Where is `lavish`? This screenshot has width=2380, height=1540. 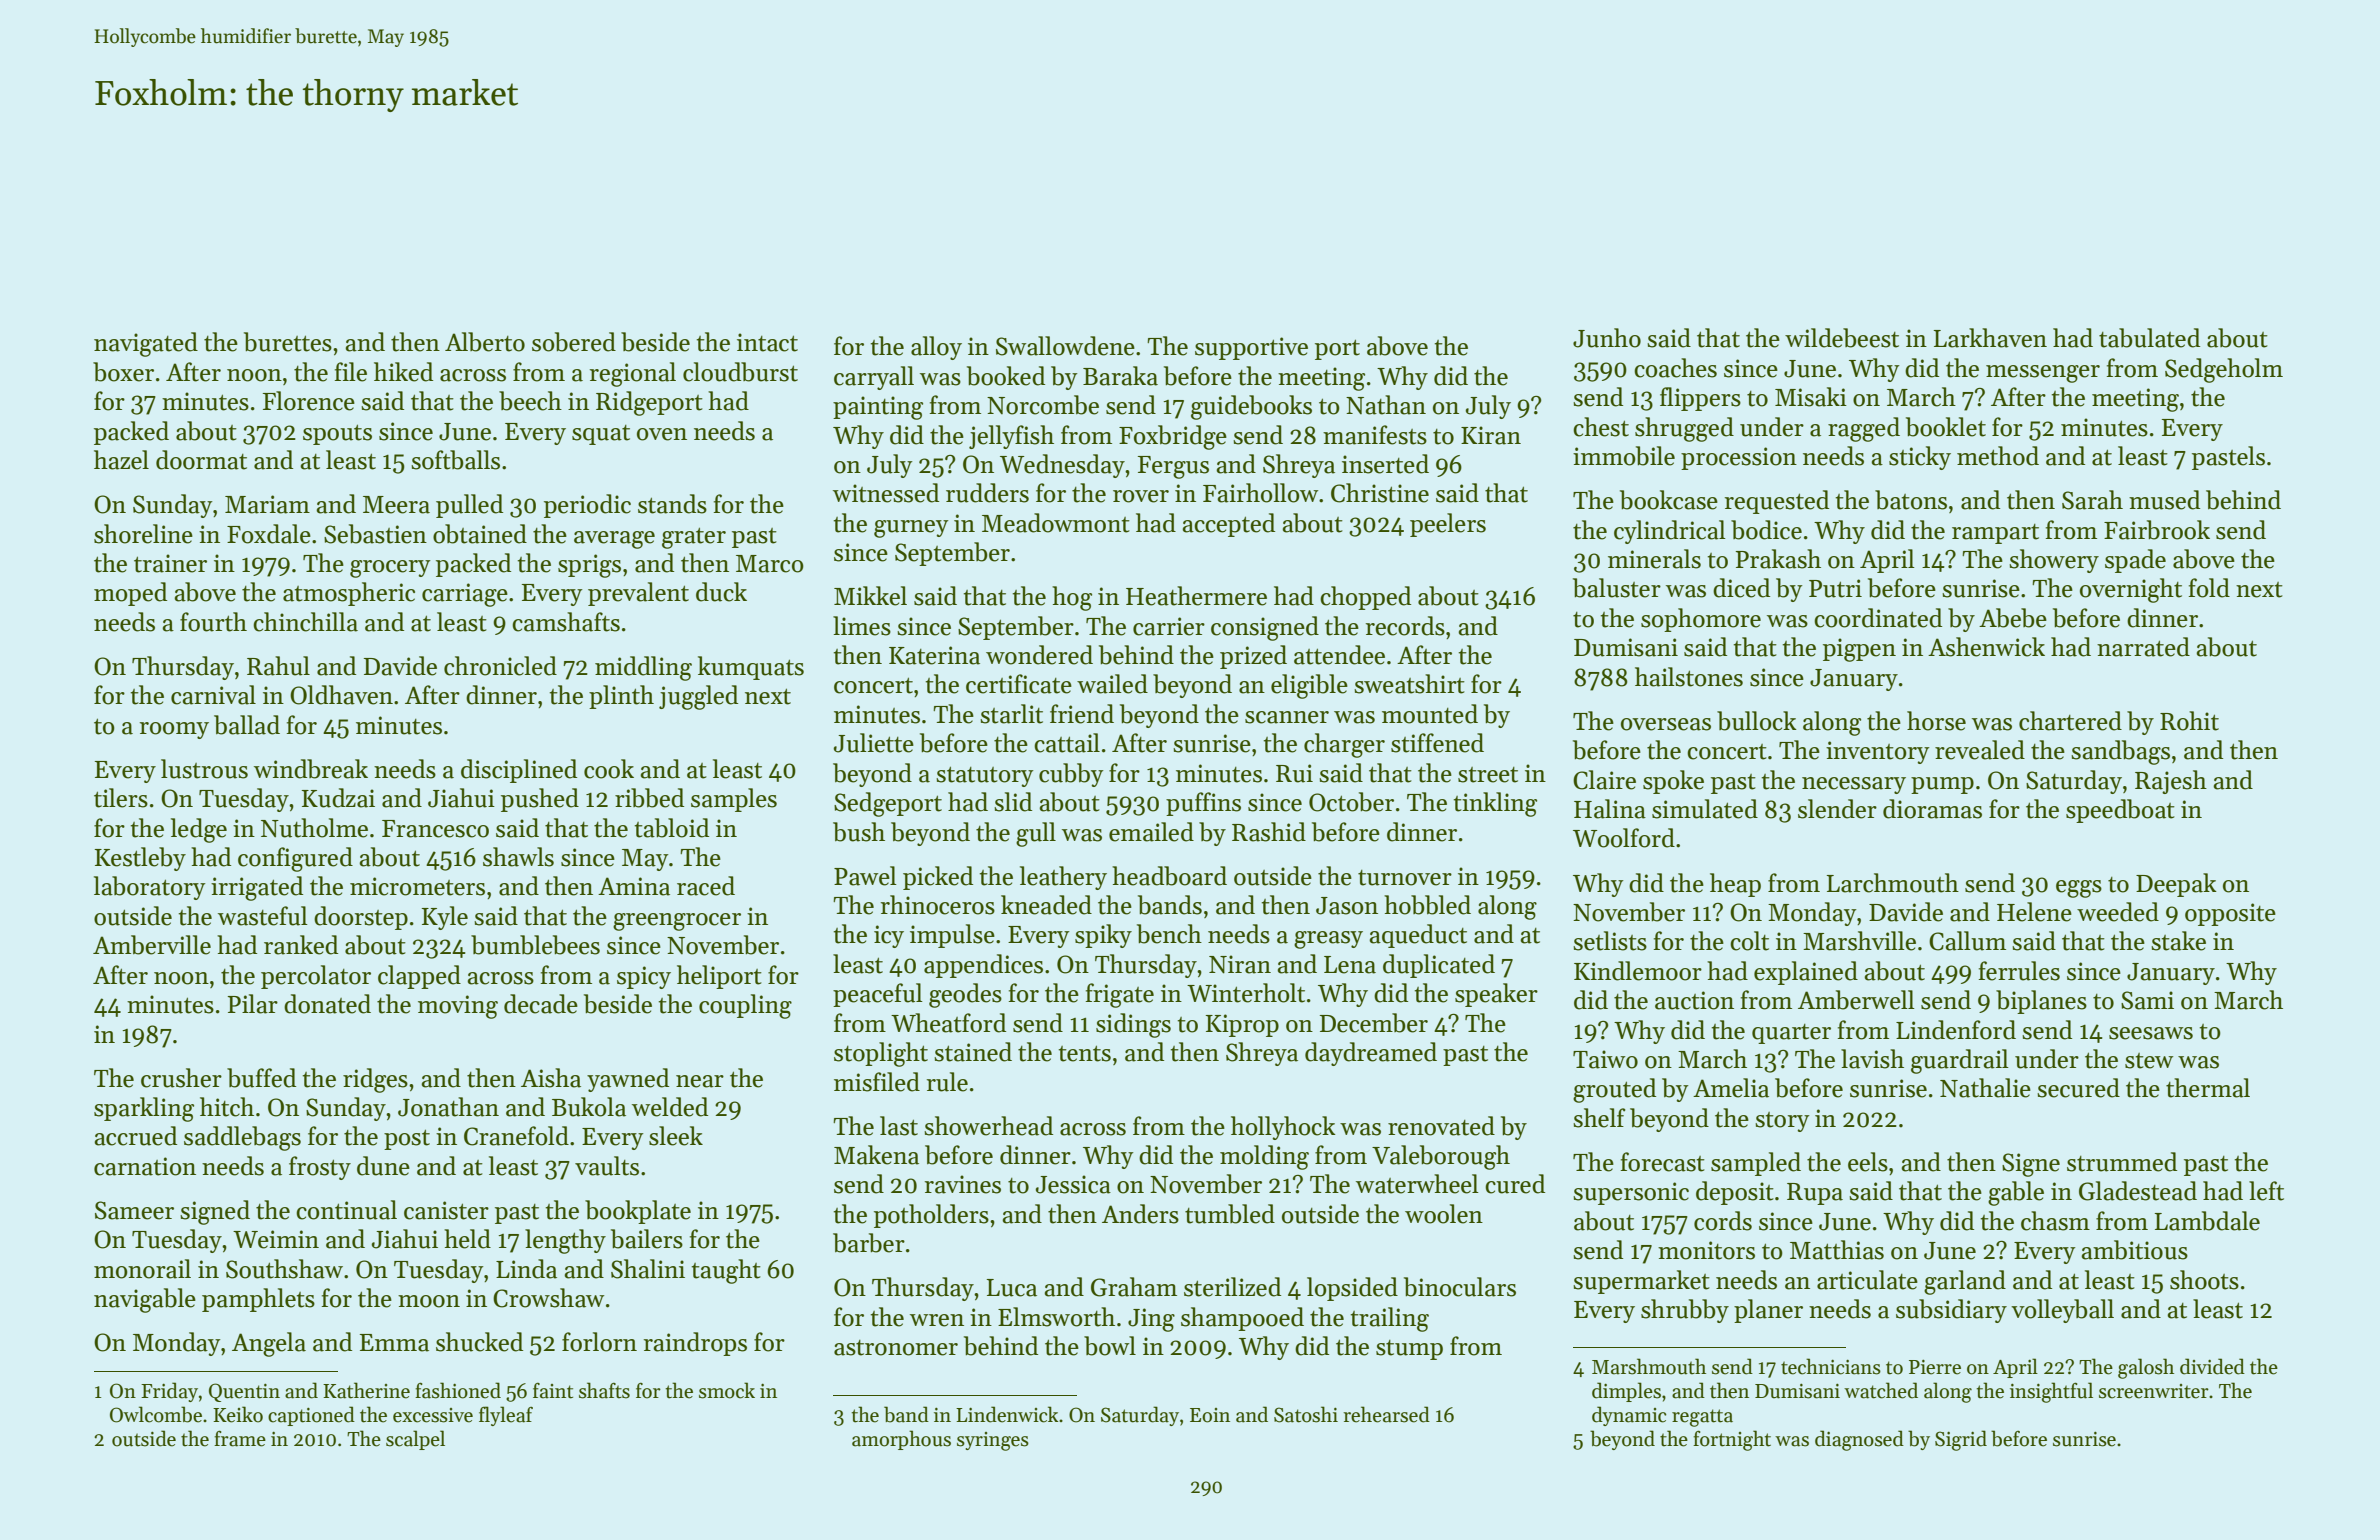 lavish is located at coordinates (1872, 1059).
